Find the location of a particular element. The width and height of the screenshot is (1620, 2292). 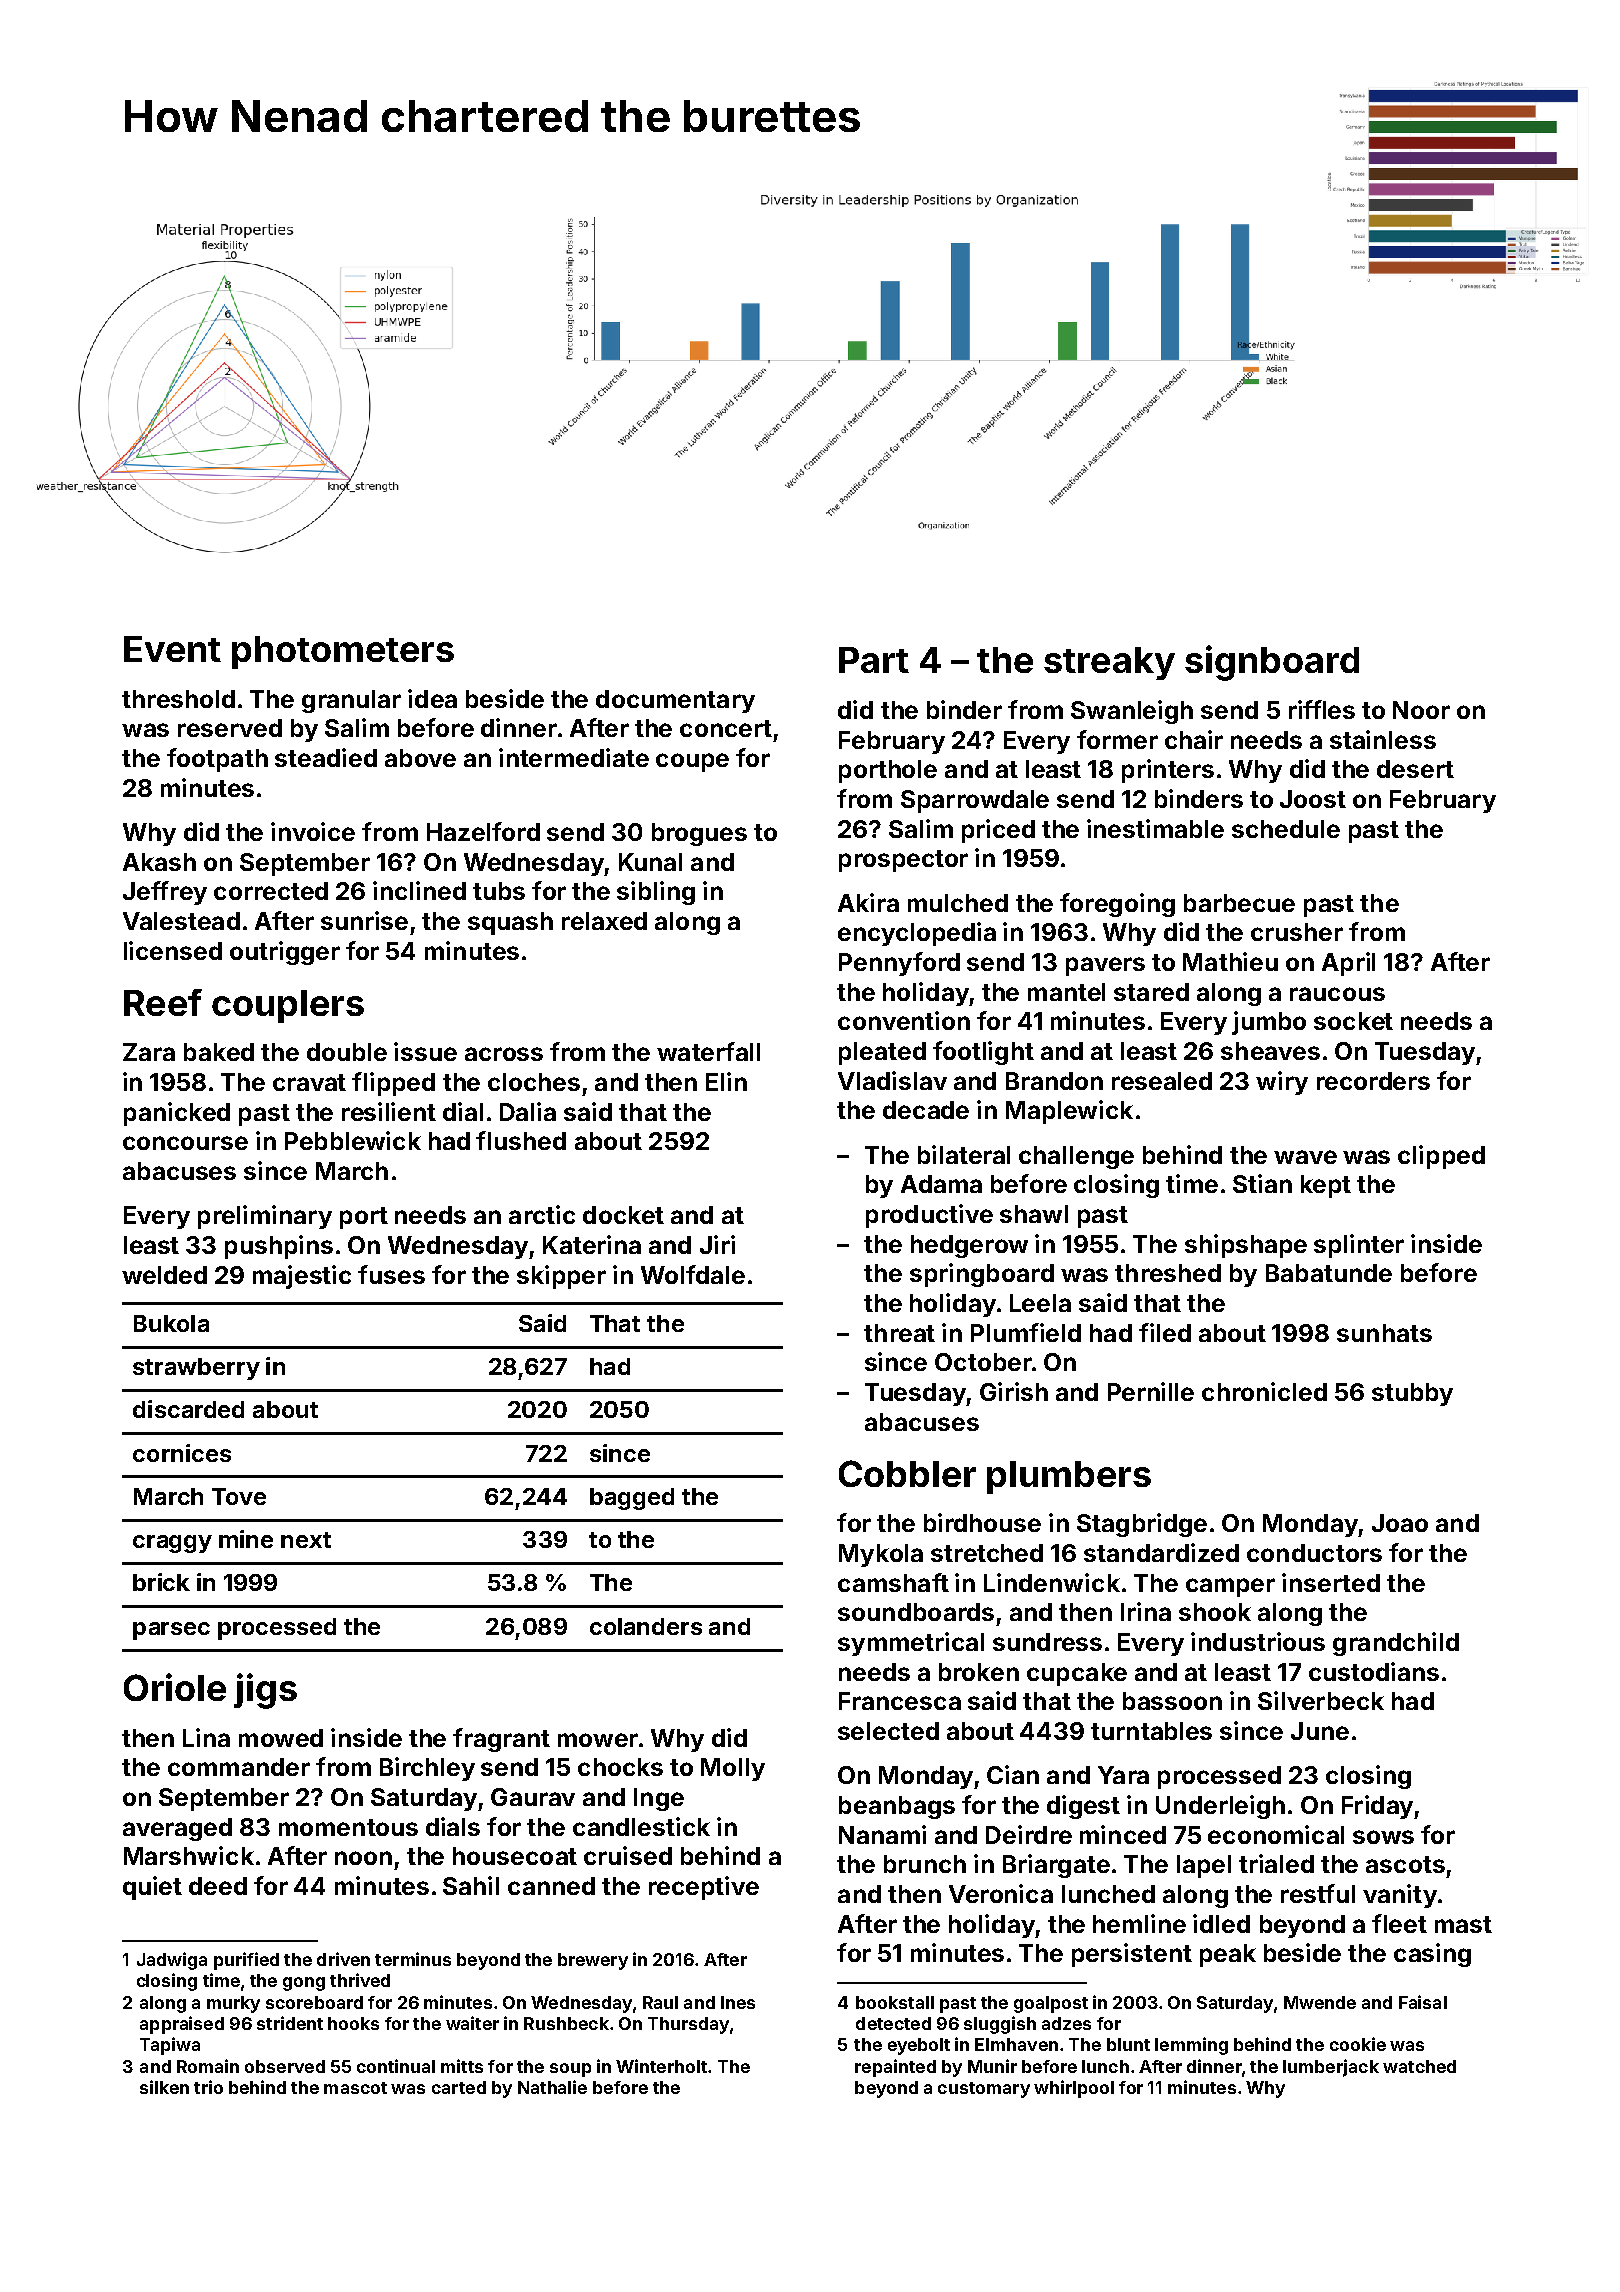

quiet is located at coordinates (152, 1888).
